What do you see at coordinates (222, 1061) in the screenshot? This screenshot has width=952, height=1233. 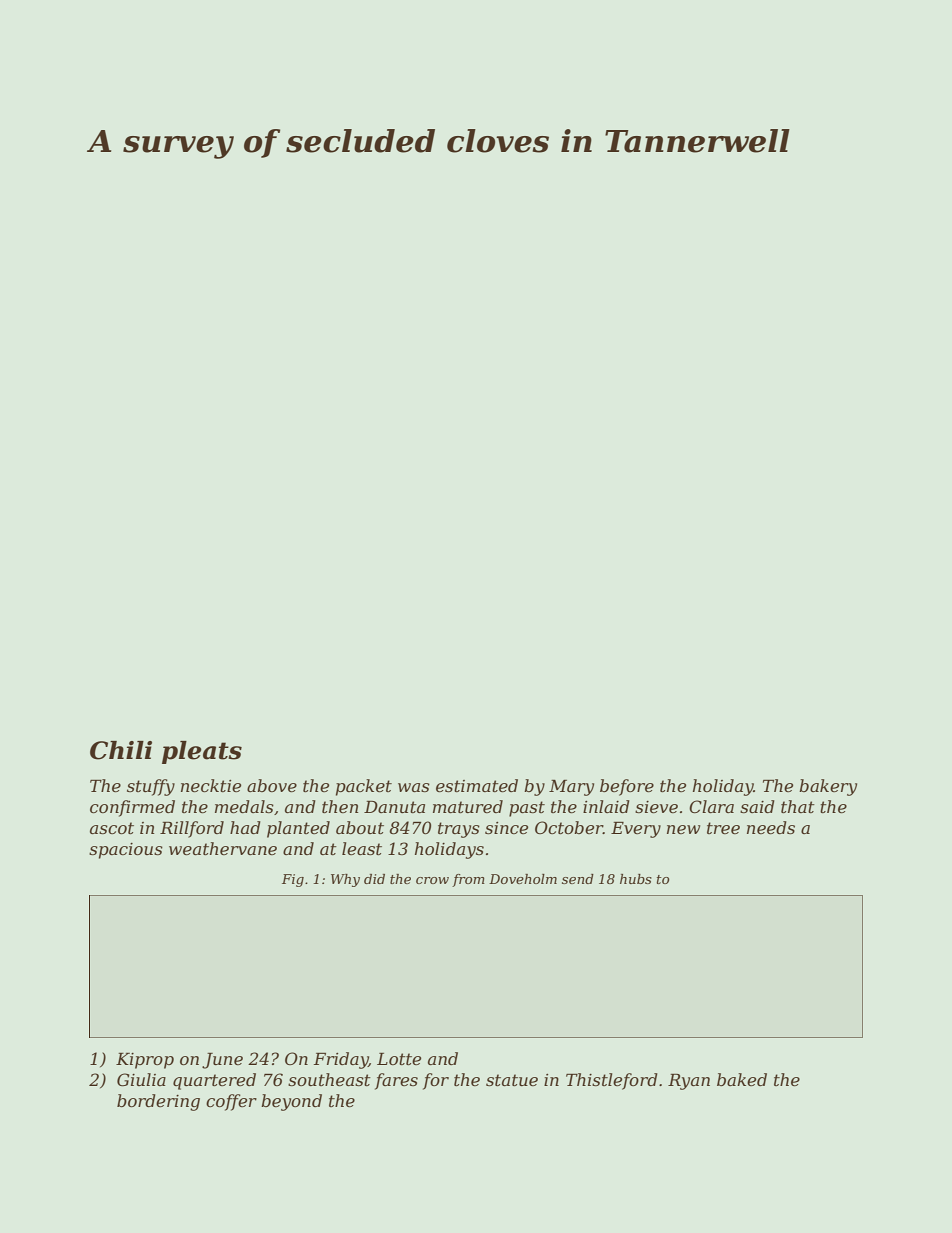 I see `June` at bounding box center [222, 1061].
